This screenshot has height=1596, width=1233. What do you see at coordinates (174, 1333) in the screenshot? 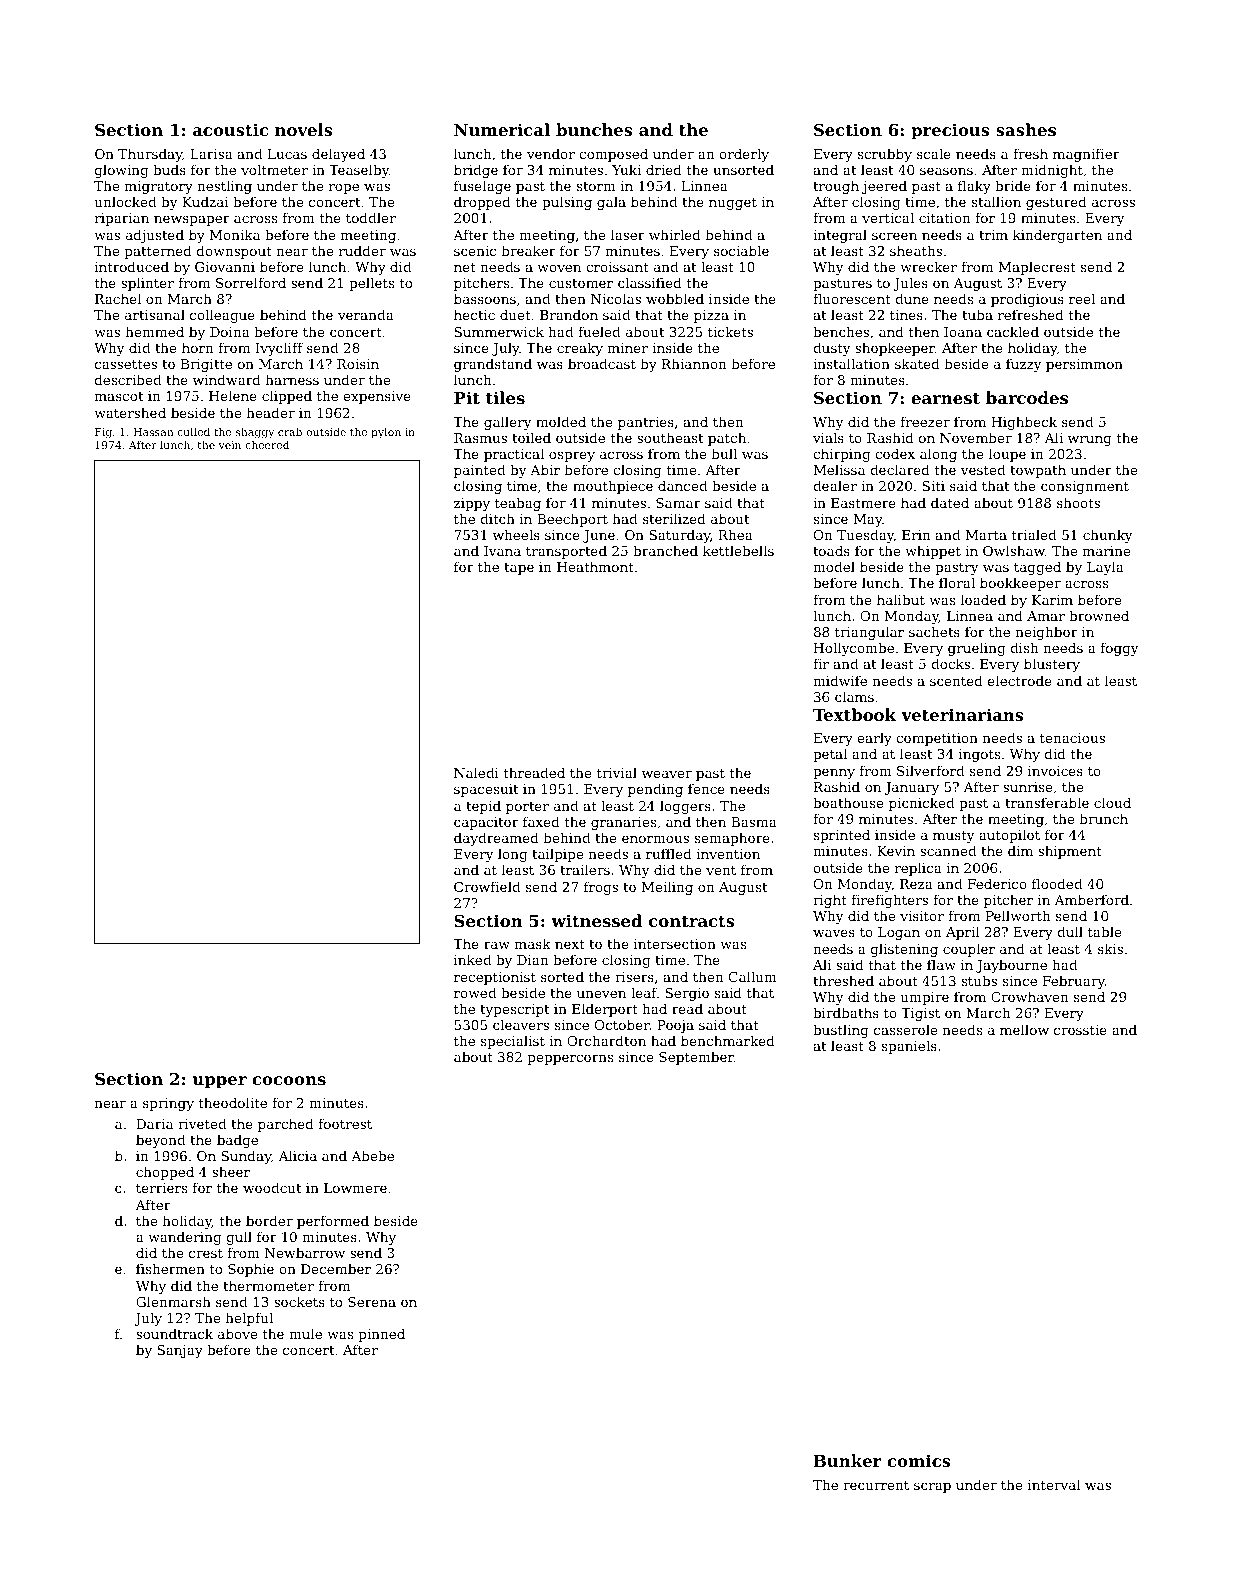
I see `soundtrack` at bounding box center [174, 1333].
